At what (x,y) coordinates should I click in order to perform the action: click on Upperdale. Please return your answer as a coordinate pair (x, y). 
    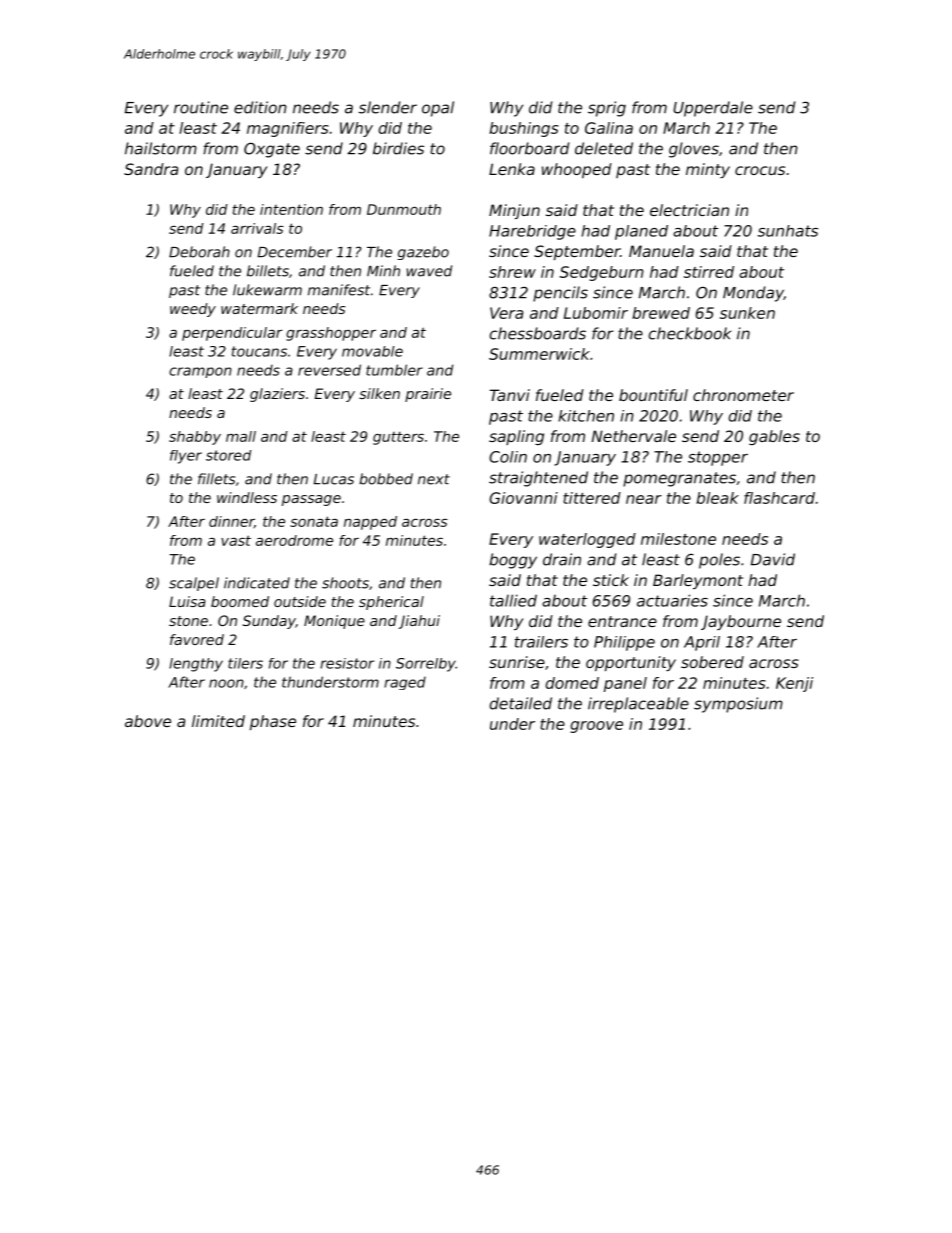
    Looking at the image, I should click on (713, 109).
